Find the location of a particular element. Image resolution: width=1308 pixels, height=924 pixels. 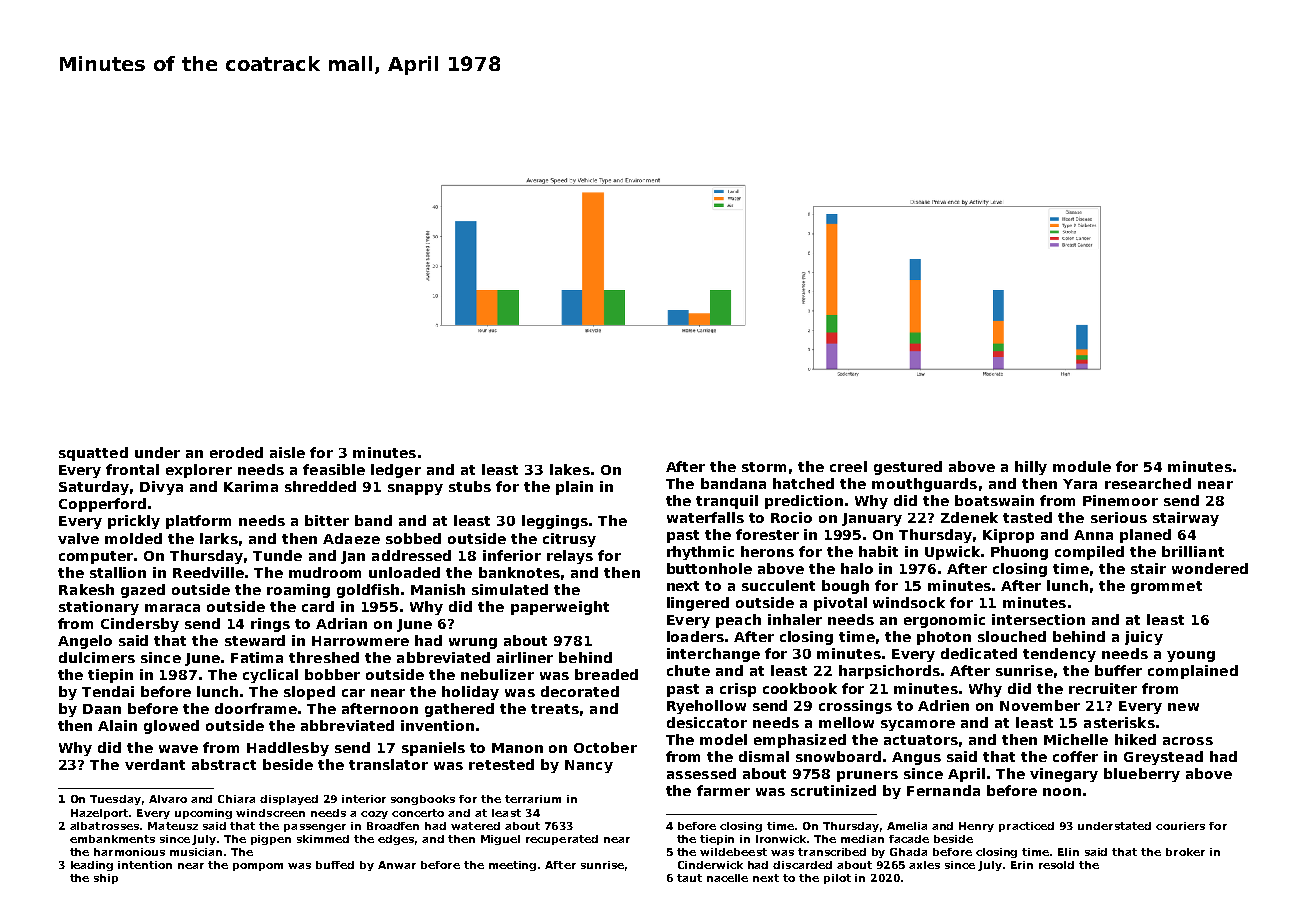

aisle is located at coordinates (287, 452).
